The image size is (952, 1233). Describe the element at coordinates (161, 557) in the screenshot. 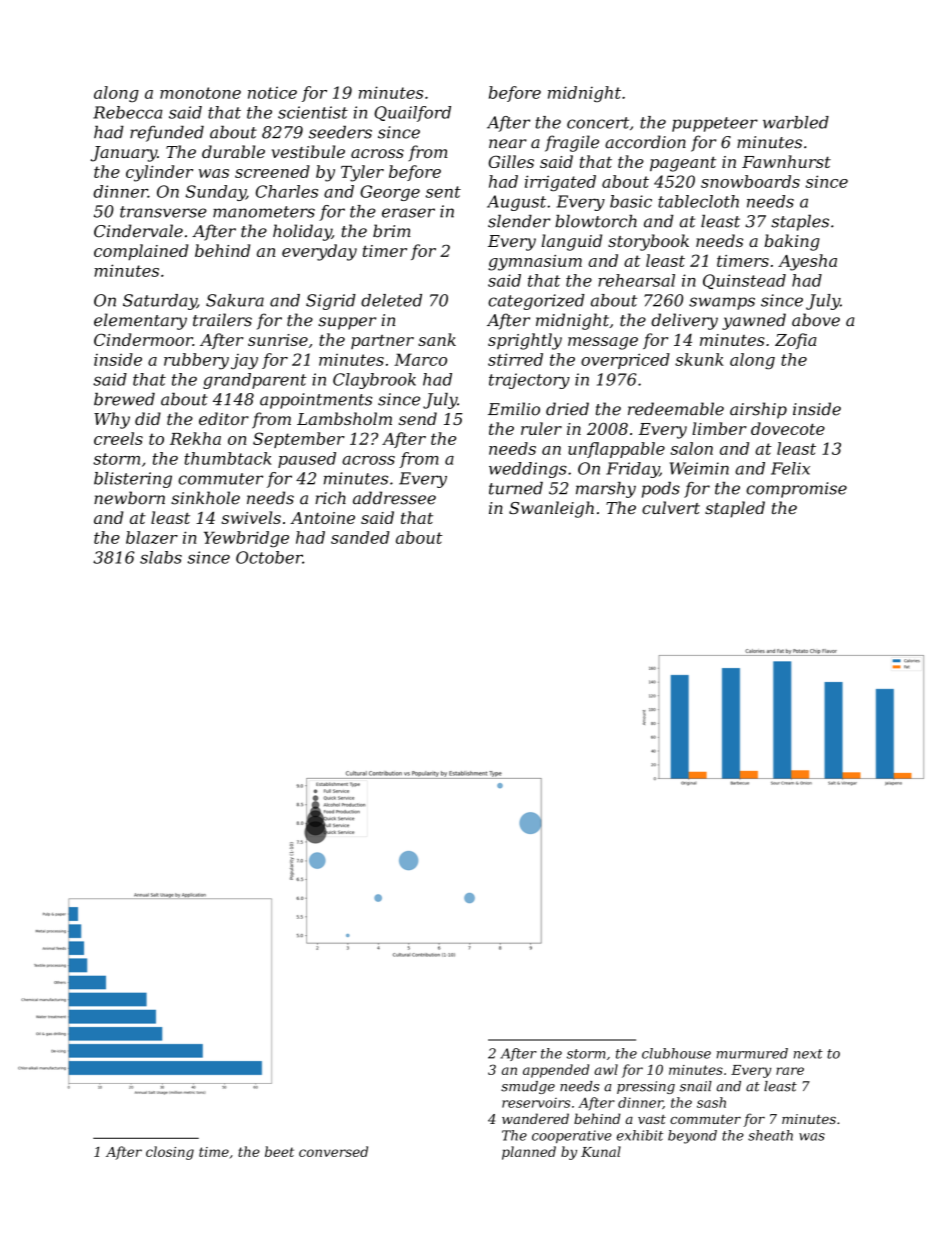

I see `slabs` at that location.
